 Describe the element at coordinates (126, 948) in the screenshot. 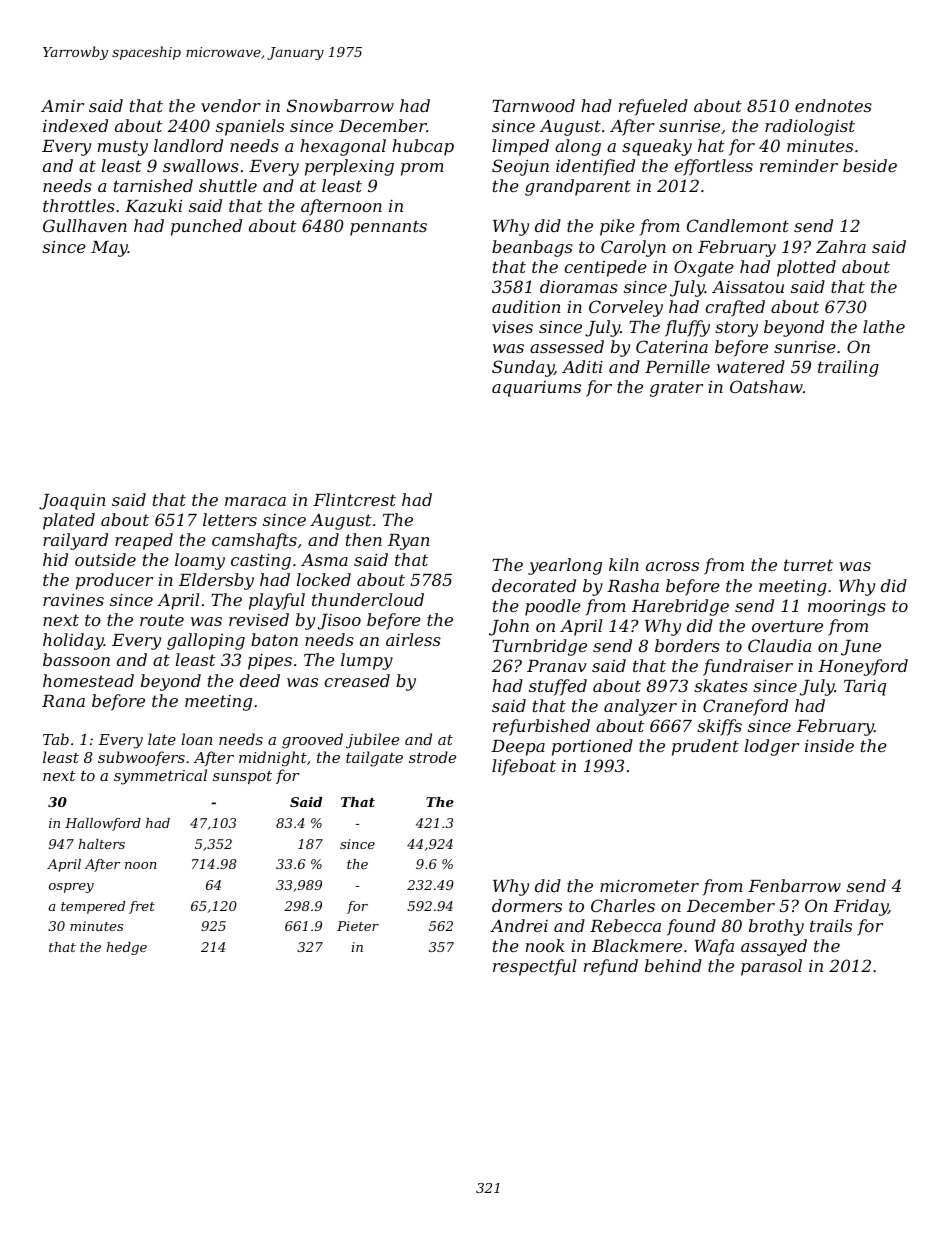

I see `hedge` at that location.
